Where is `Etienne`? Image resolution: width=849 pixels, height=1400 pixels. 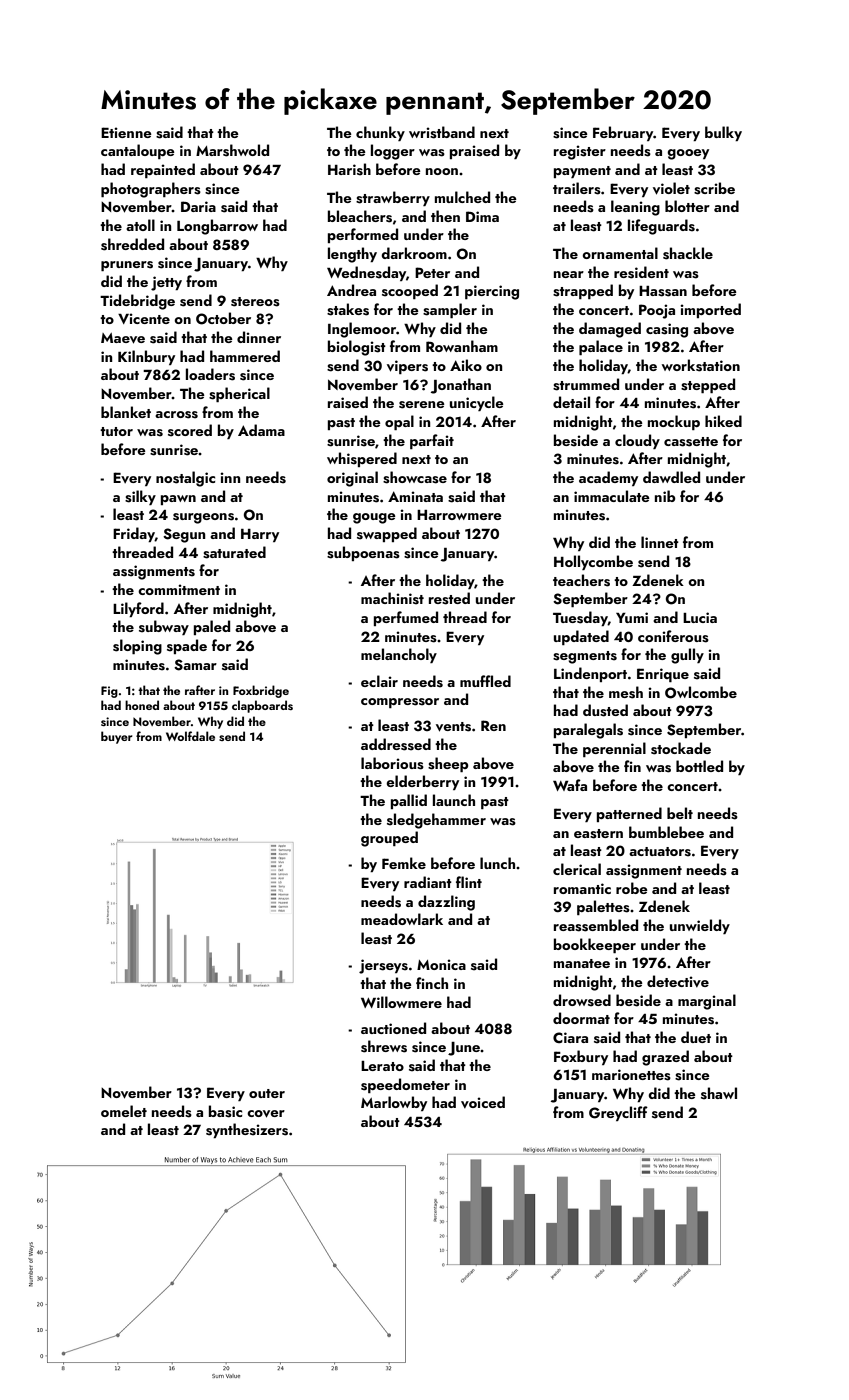 Etienne is located at coordinates (126, 132).
